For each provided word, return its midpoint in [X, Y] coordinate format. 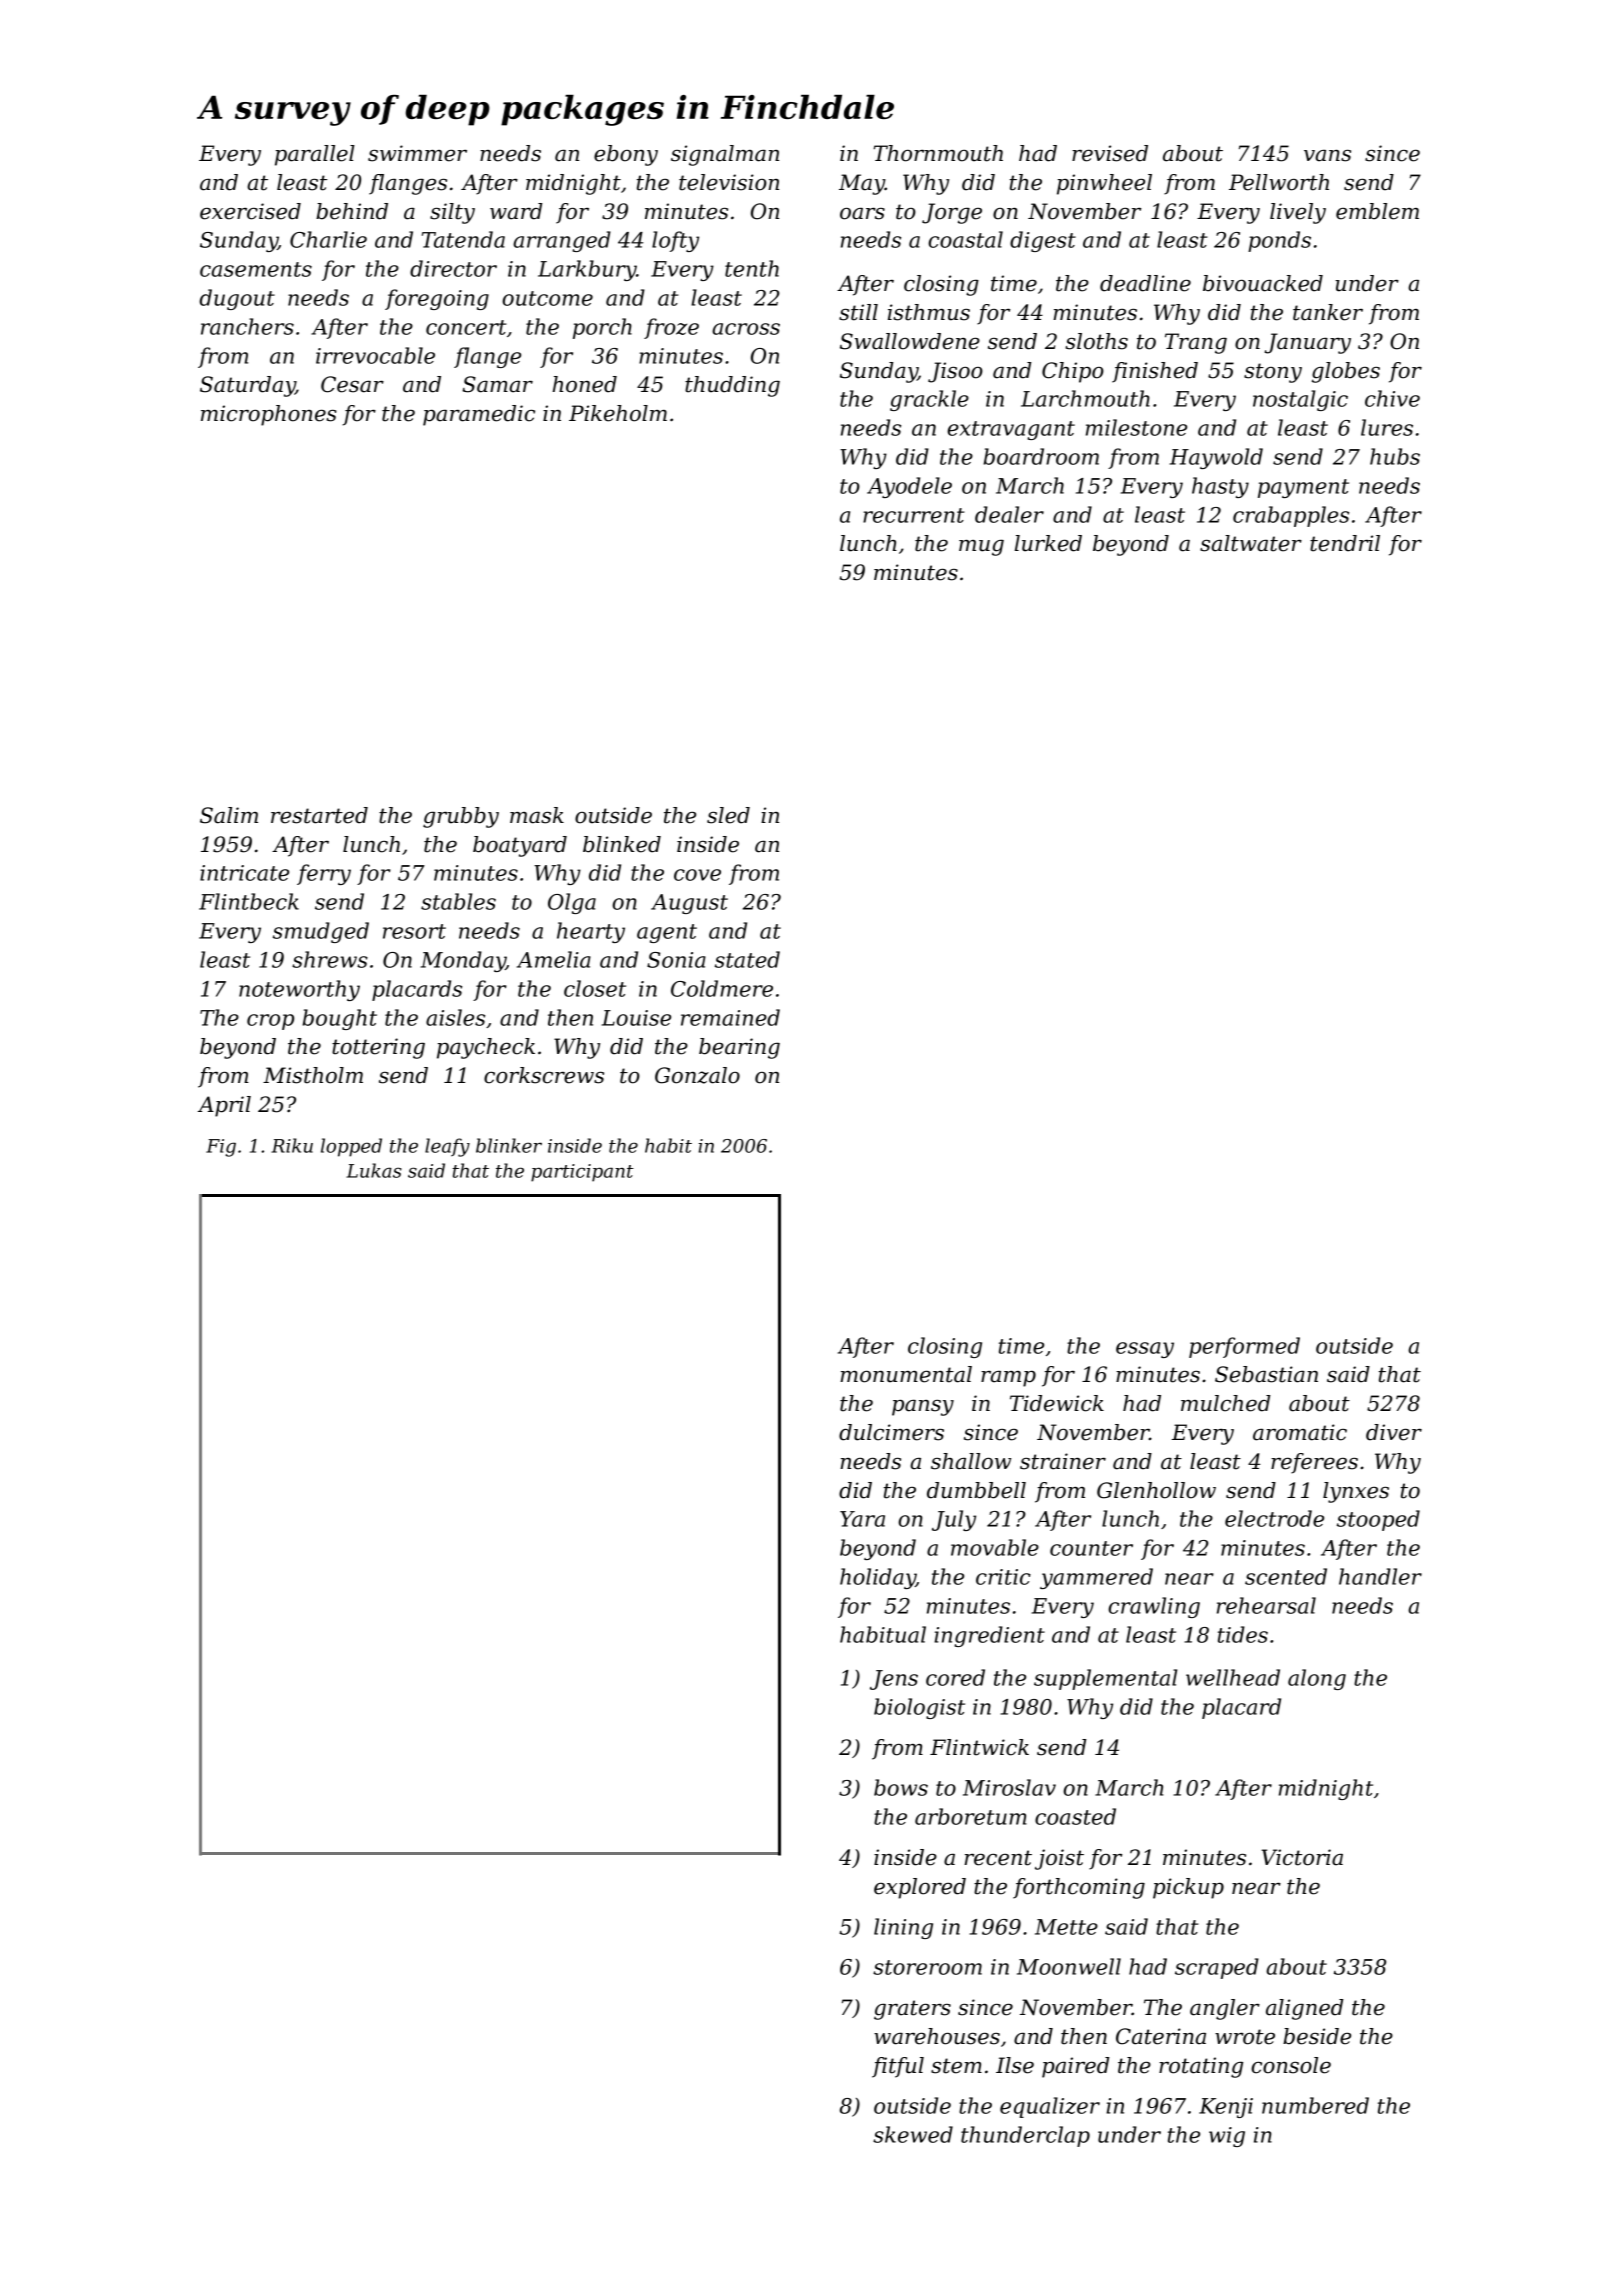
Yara [862, 1519]
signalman [725, 155]
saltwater [1251, 543]
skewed [913, 2134]
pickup [1188, 1888]
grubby [461, 817]
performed [1244, 1347]
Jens [894, 1680]
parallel [315, 155]
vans [1327, 156]
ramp [1008, 1379]
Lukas [374, 1170]
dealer [1009, 514]
